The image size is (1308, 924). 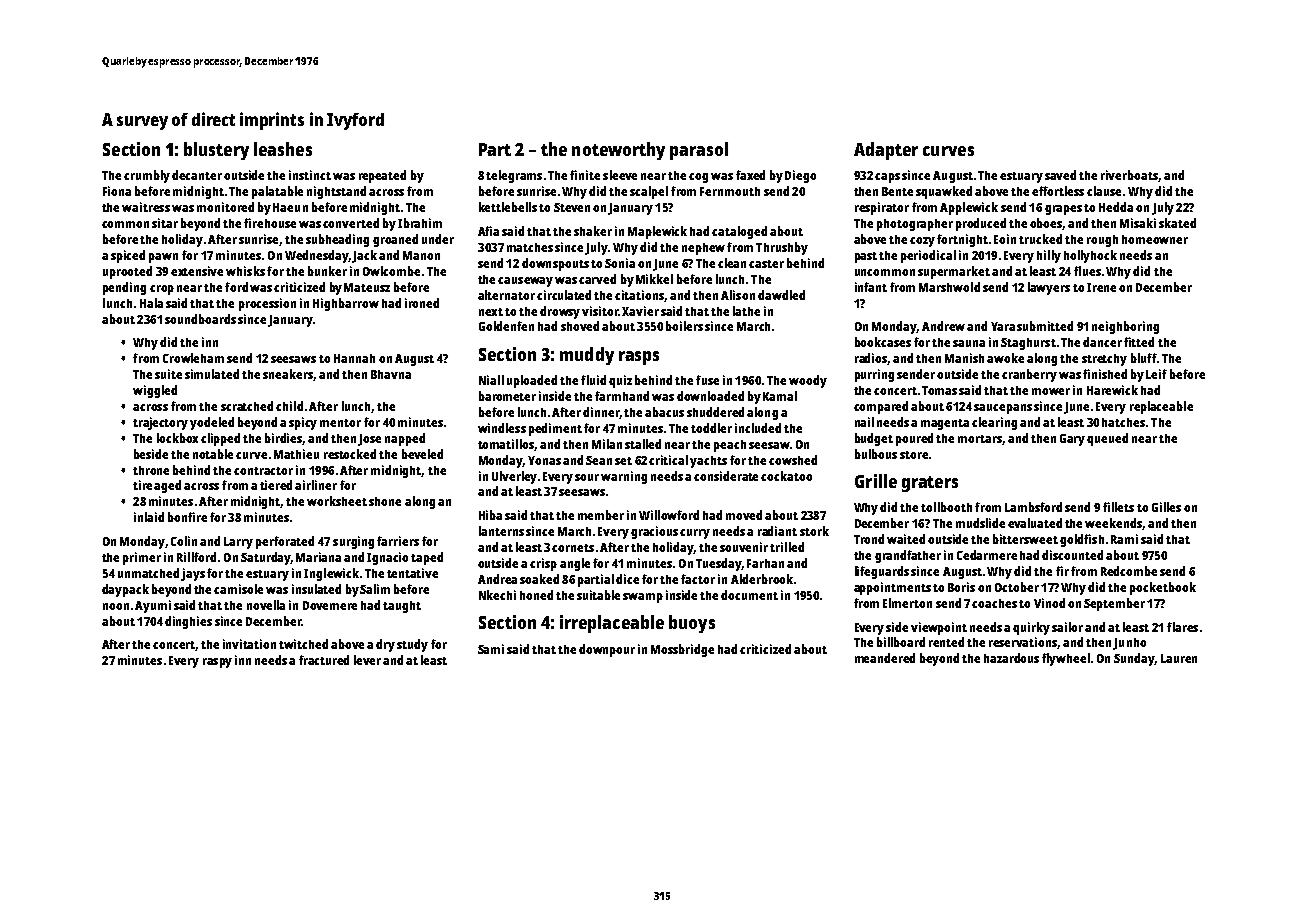 I want to click on Hala, so click(x=151, y=303).
